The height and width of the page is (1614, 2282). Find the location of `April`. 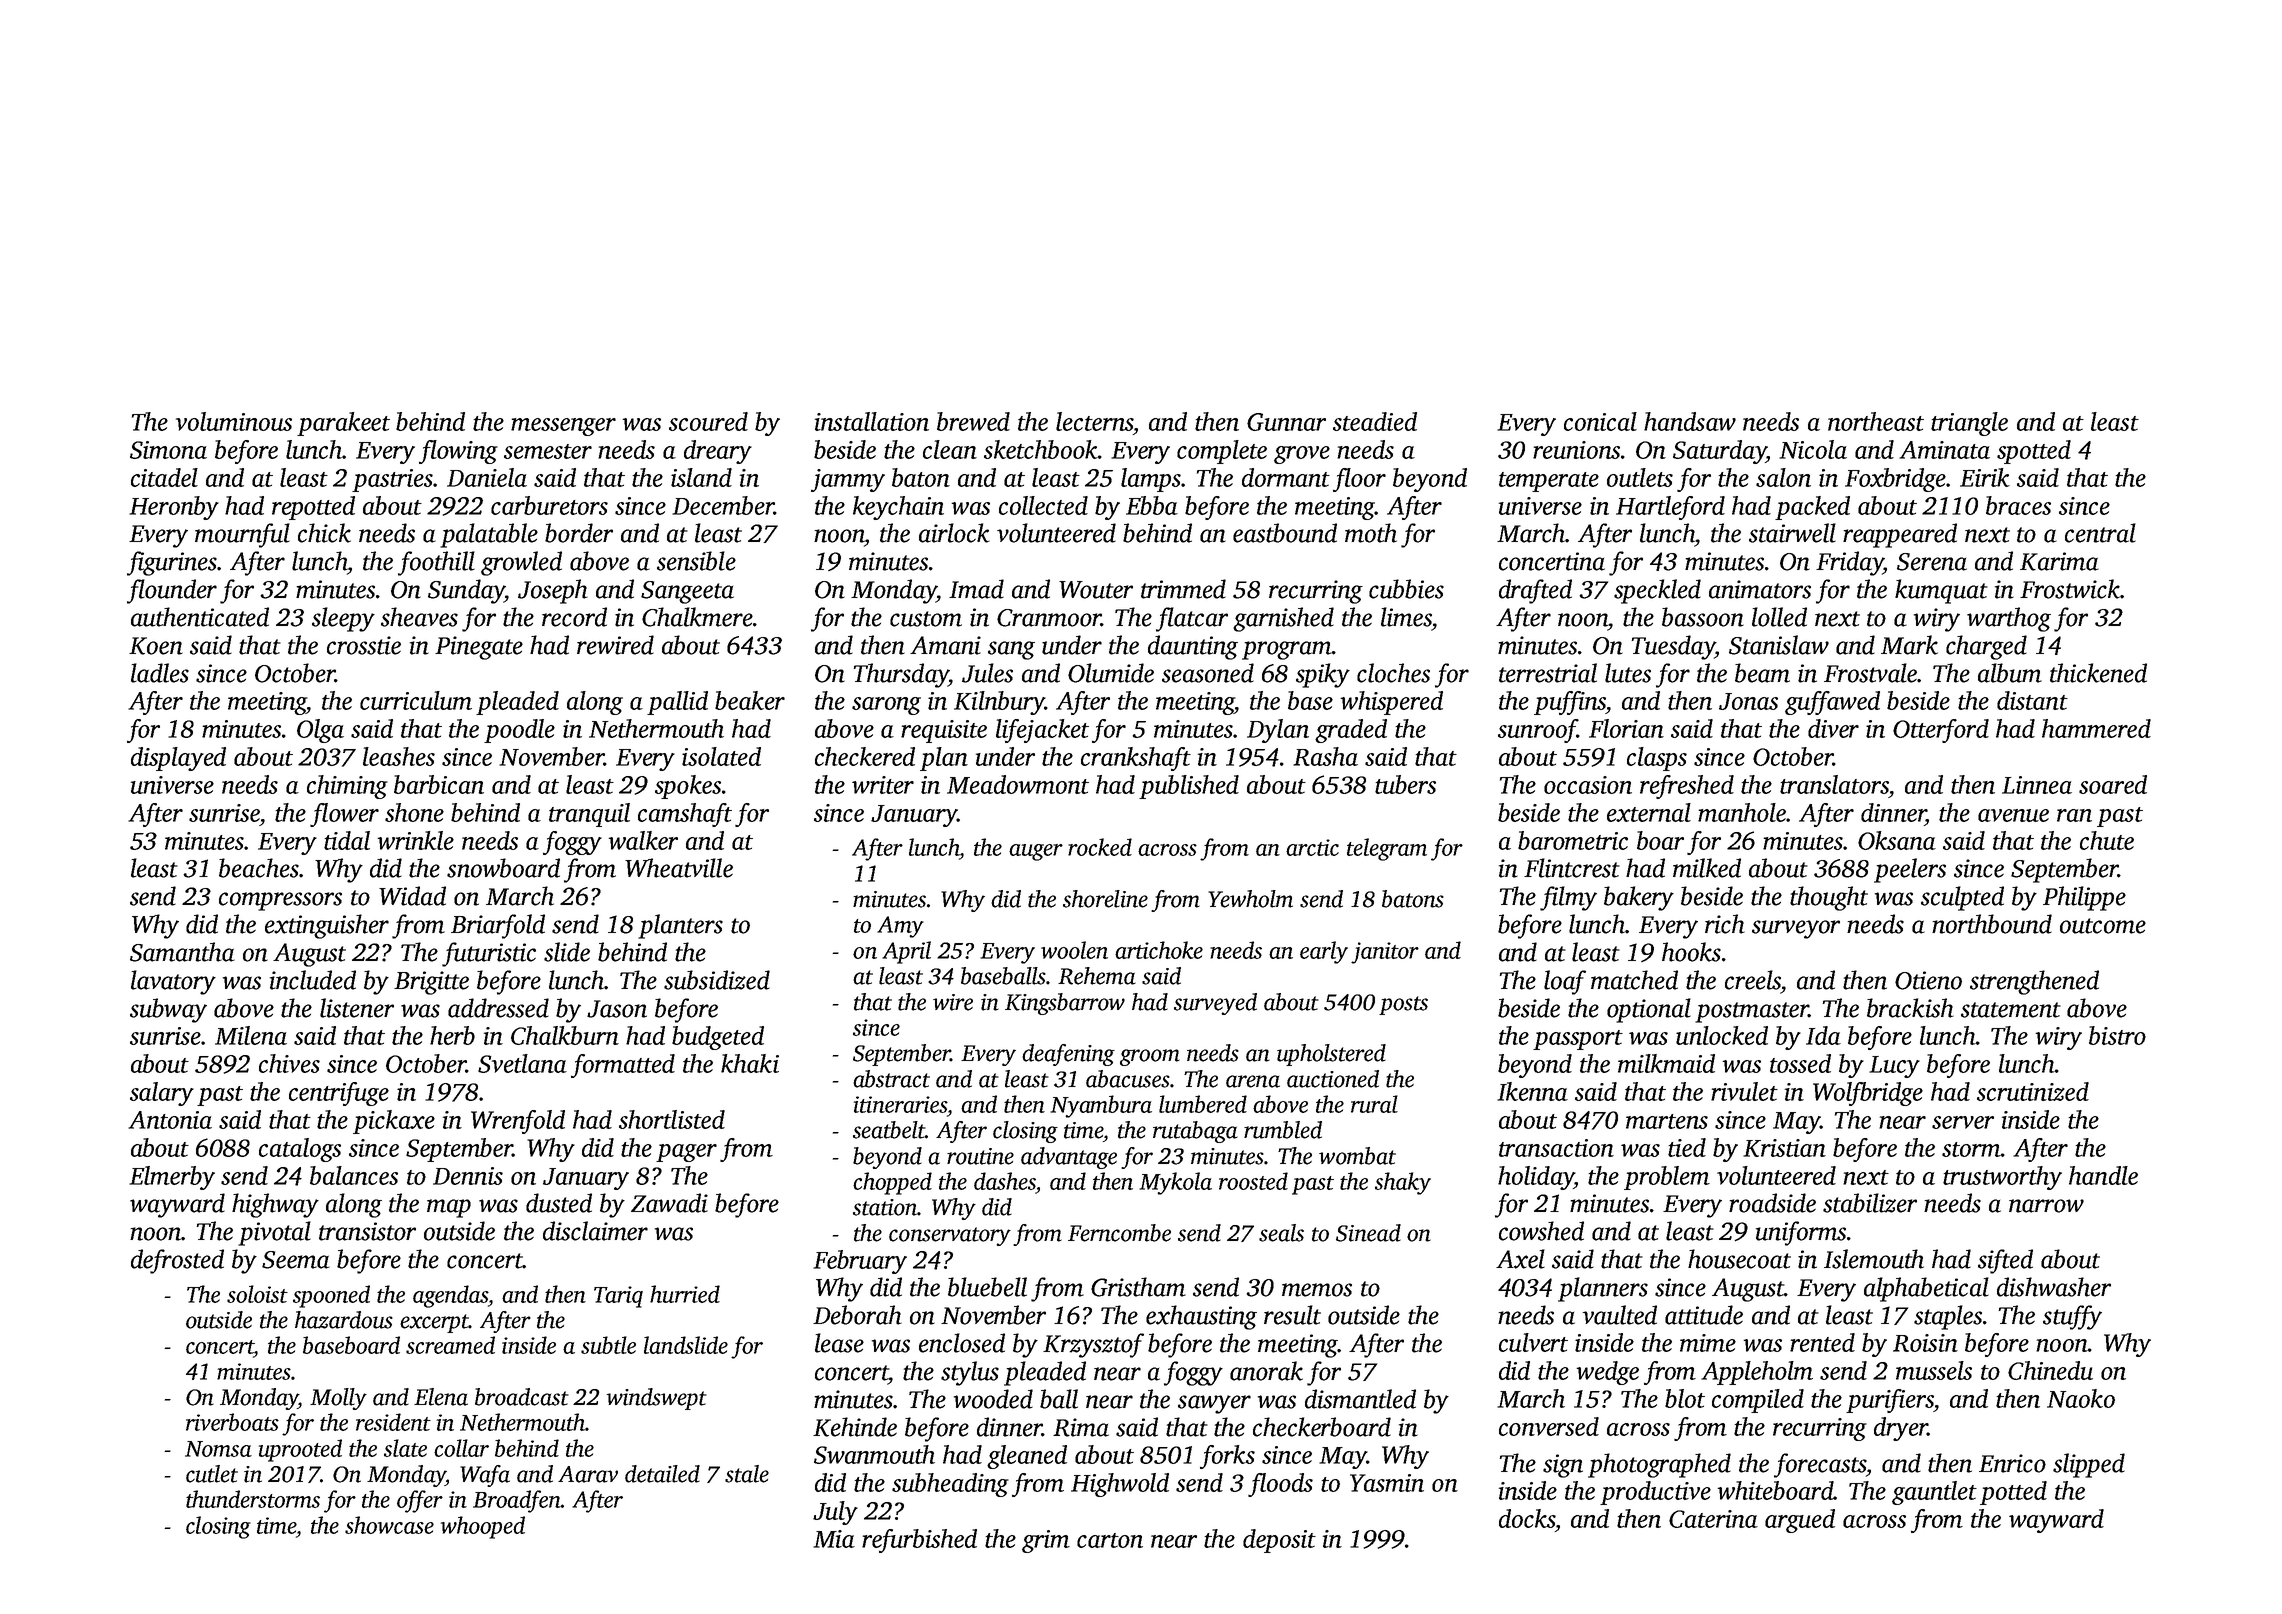

April is located at coordinates (906, 952).
